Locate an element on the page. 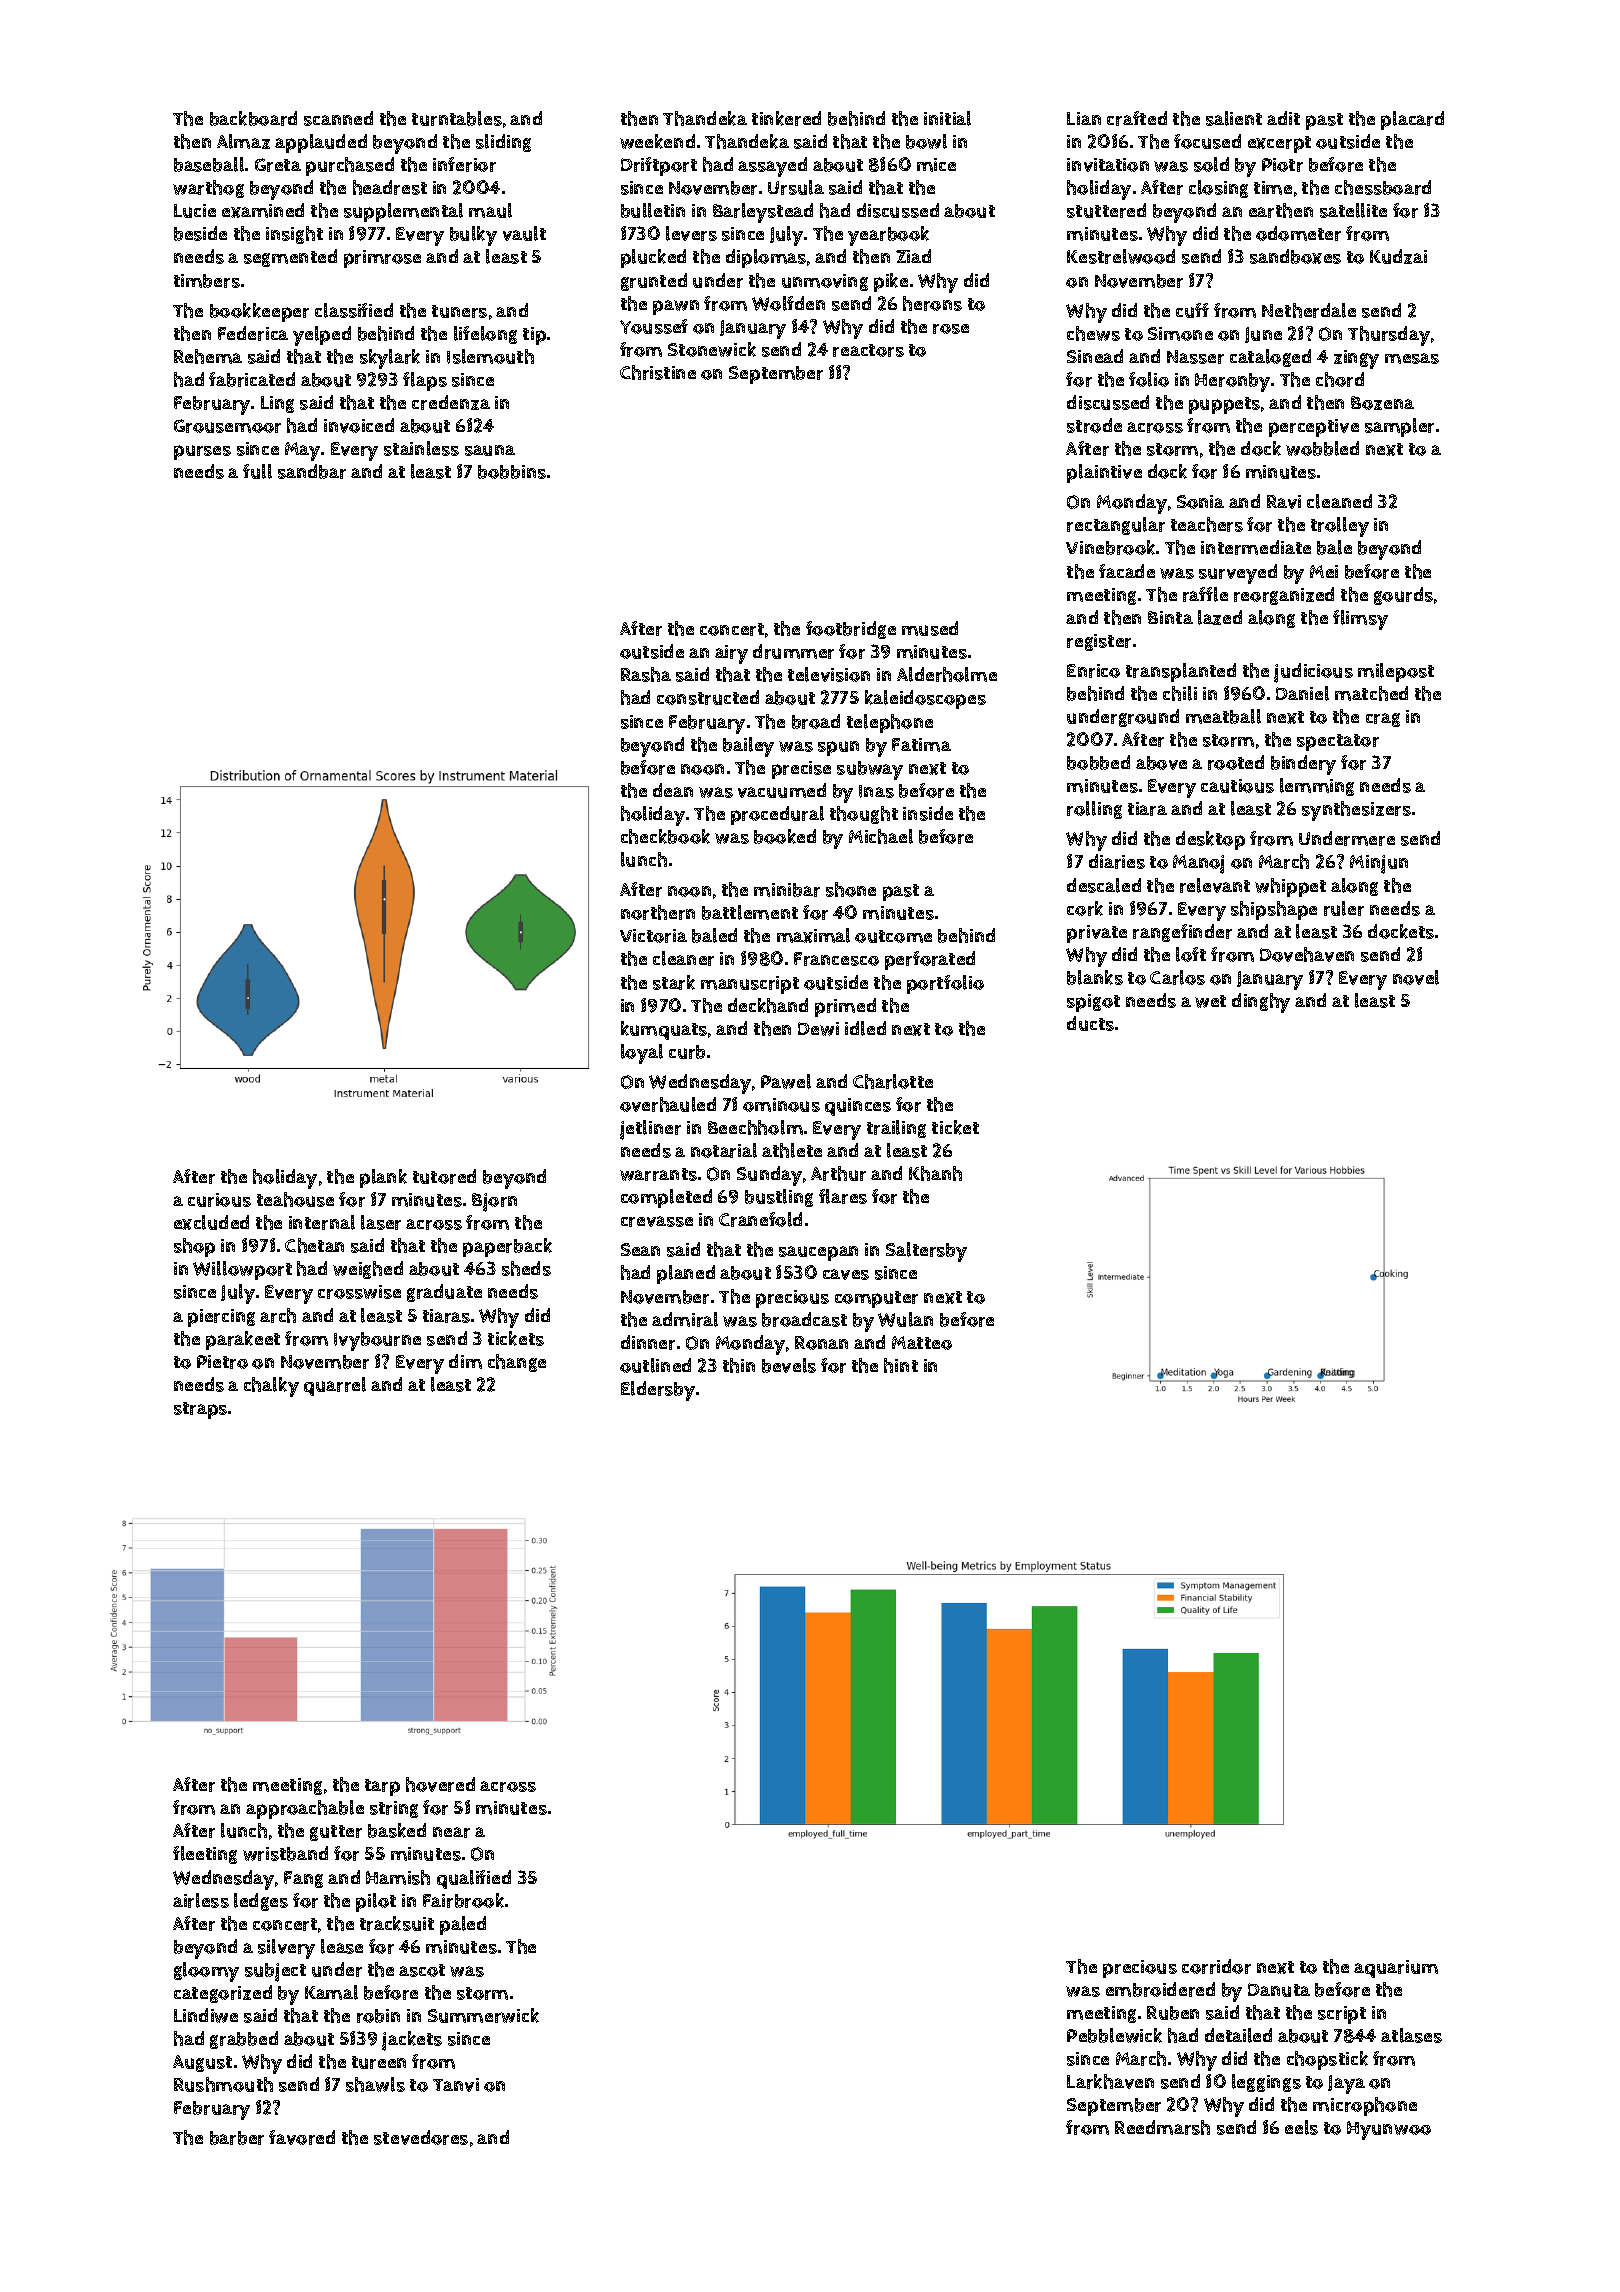  adit is located at coordinates (1283, 118).
